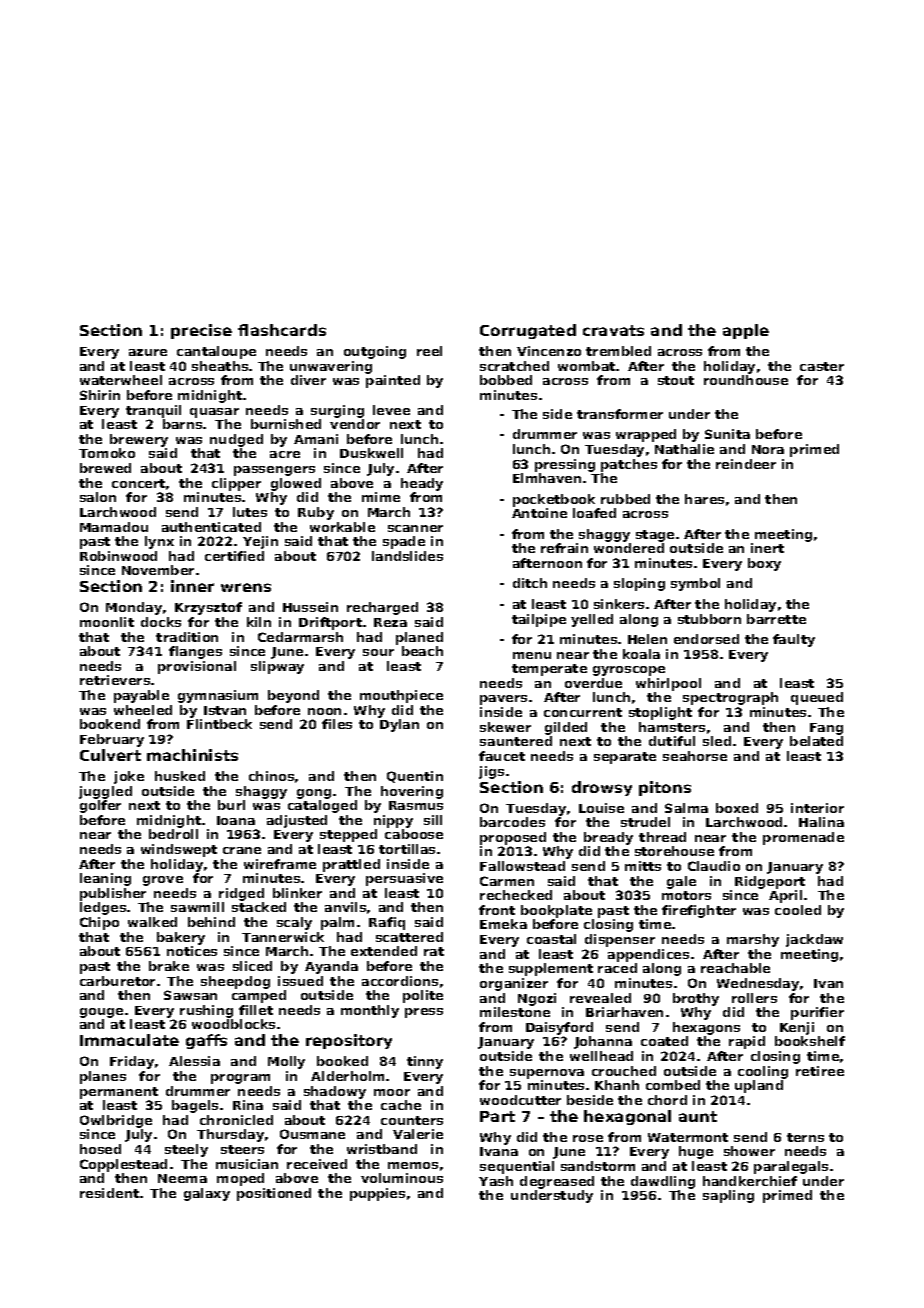 This image has height=1308, width=924. What do you see at coordinates (401, 696) in the image?
I see `mouthpiece` at bounding box center [401, 696].
